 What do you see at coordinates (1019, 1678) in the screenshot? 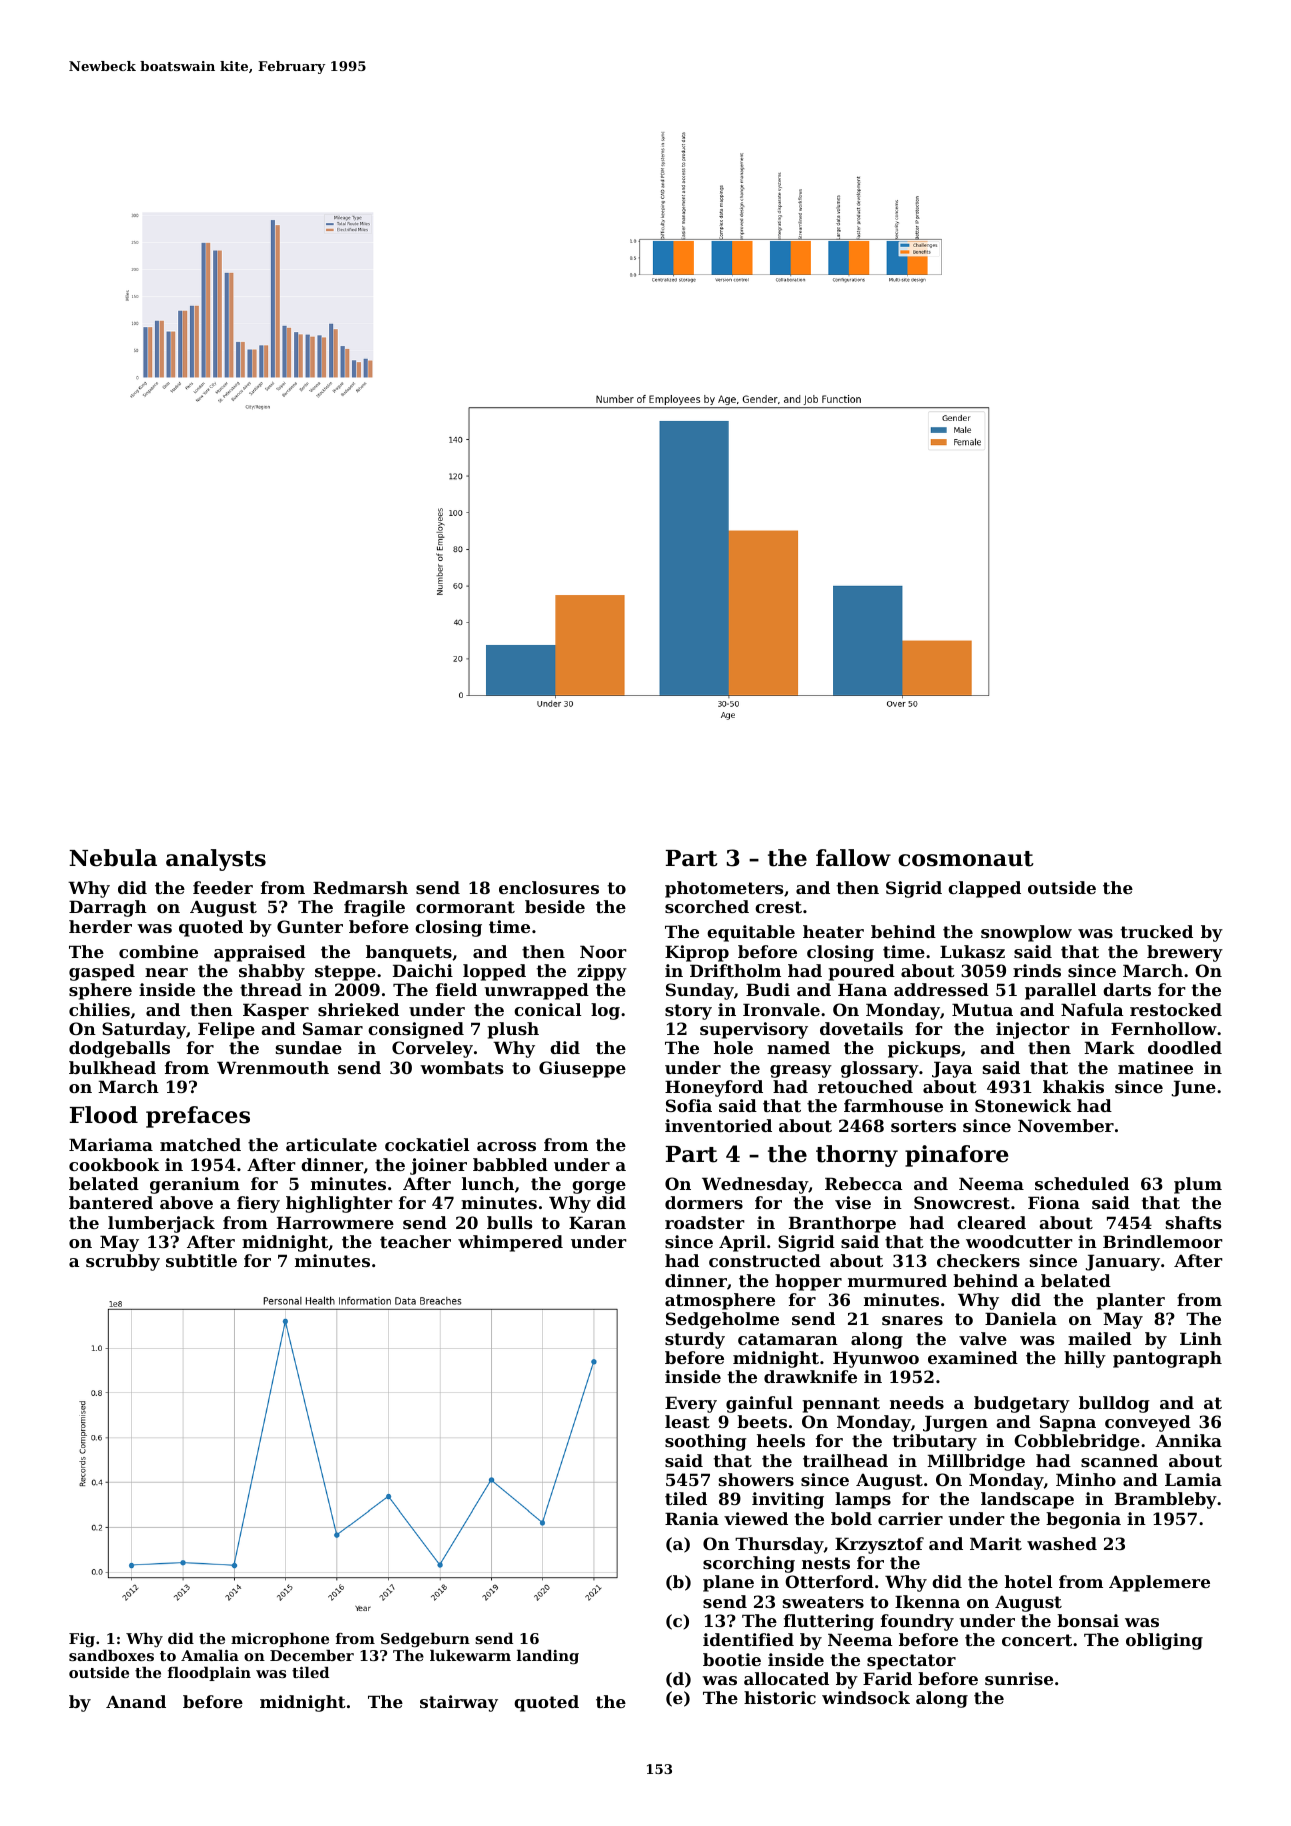
I see `sunrise` at bounding box center [1019, 1678].
